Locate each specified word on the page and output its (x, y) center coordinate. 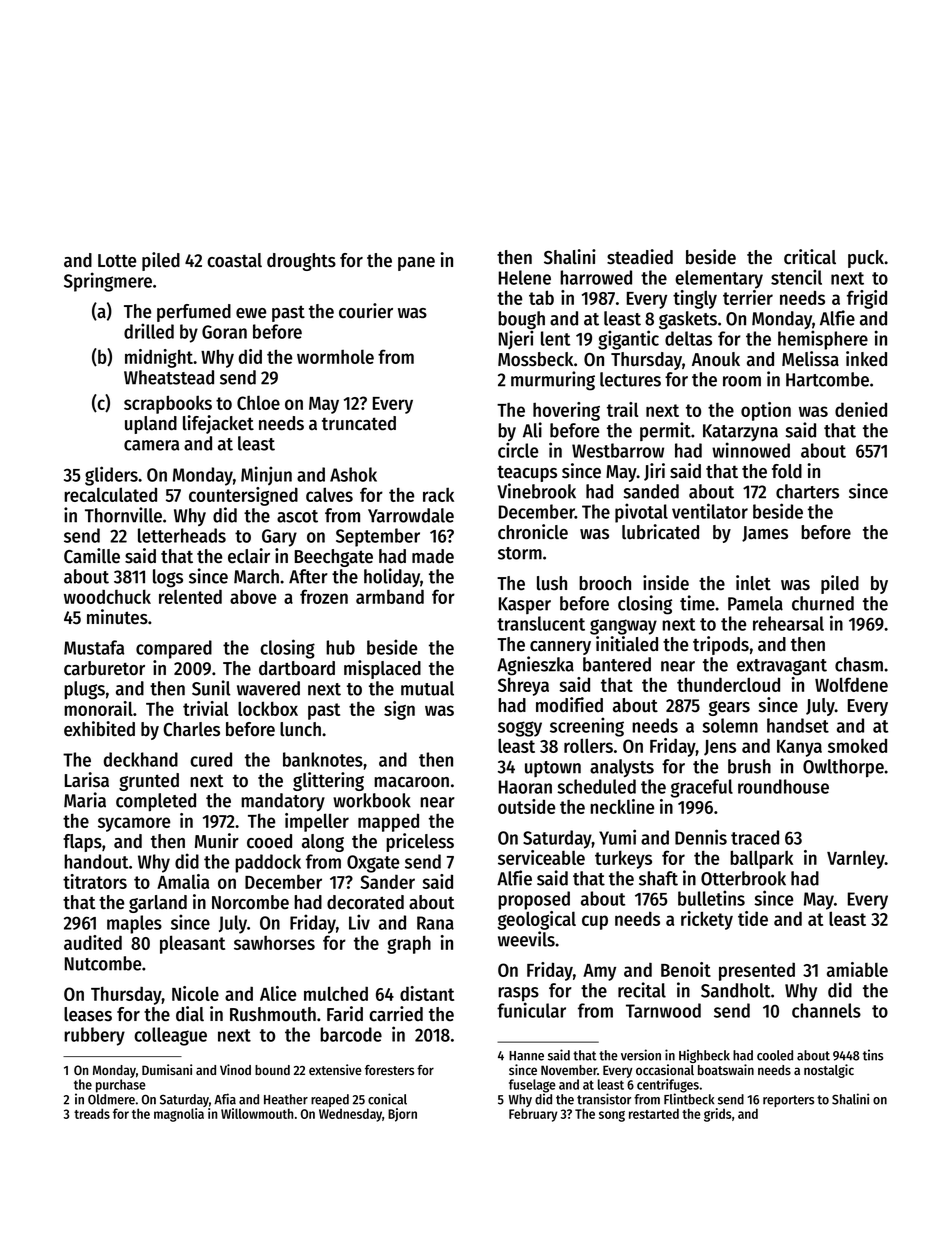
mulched (336, 993)
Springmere (108, 282)
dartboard (297, 668)
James (765, 534)
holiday (392, 577)
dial (190, 1014)
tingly (695, 299)
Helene (525, 277)
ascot (297, 516)
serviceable (541, 857)
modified (569, 705)
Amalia (183, 881)
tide (753, 918)
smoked (857, 745)
